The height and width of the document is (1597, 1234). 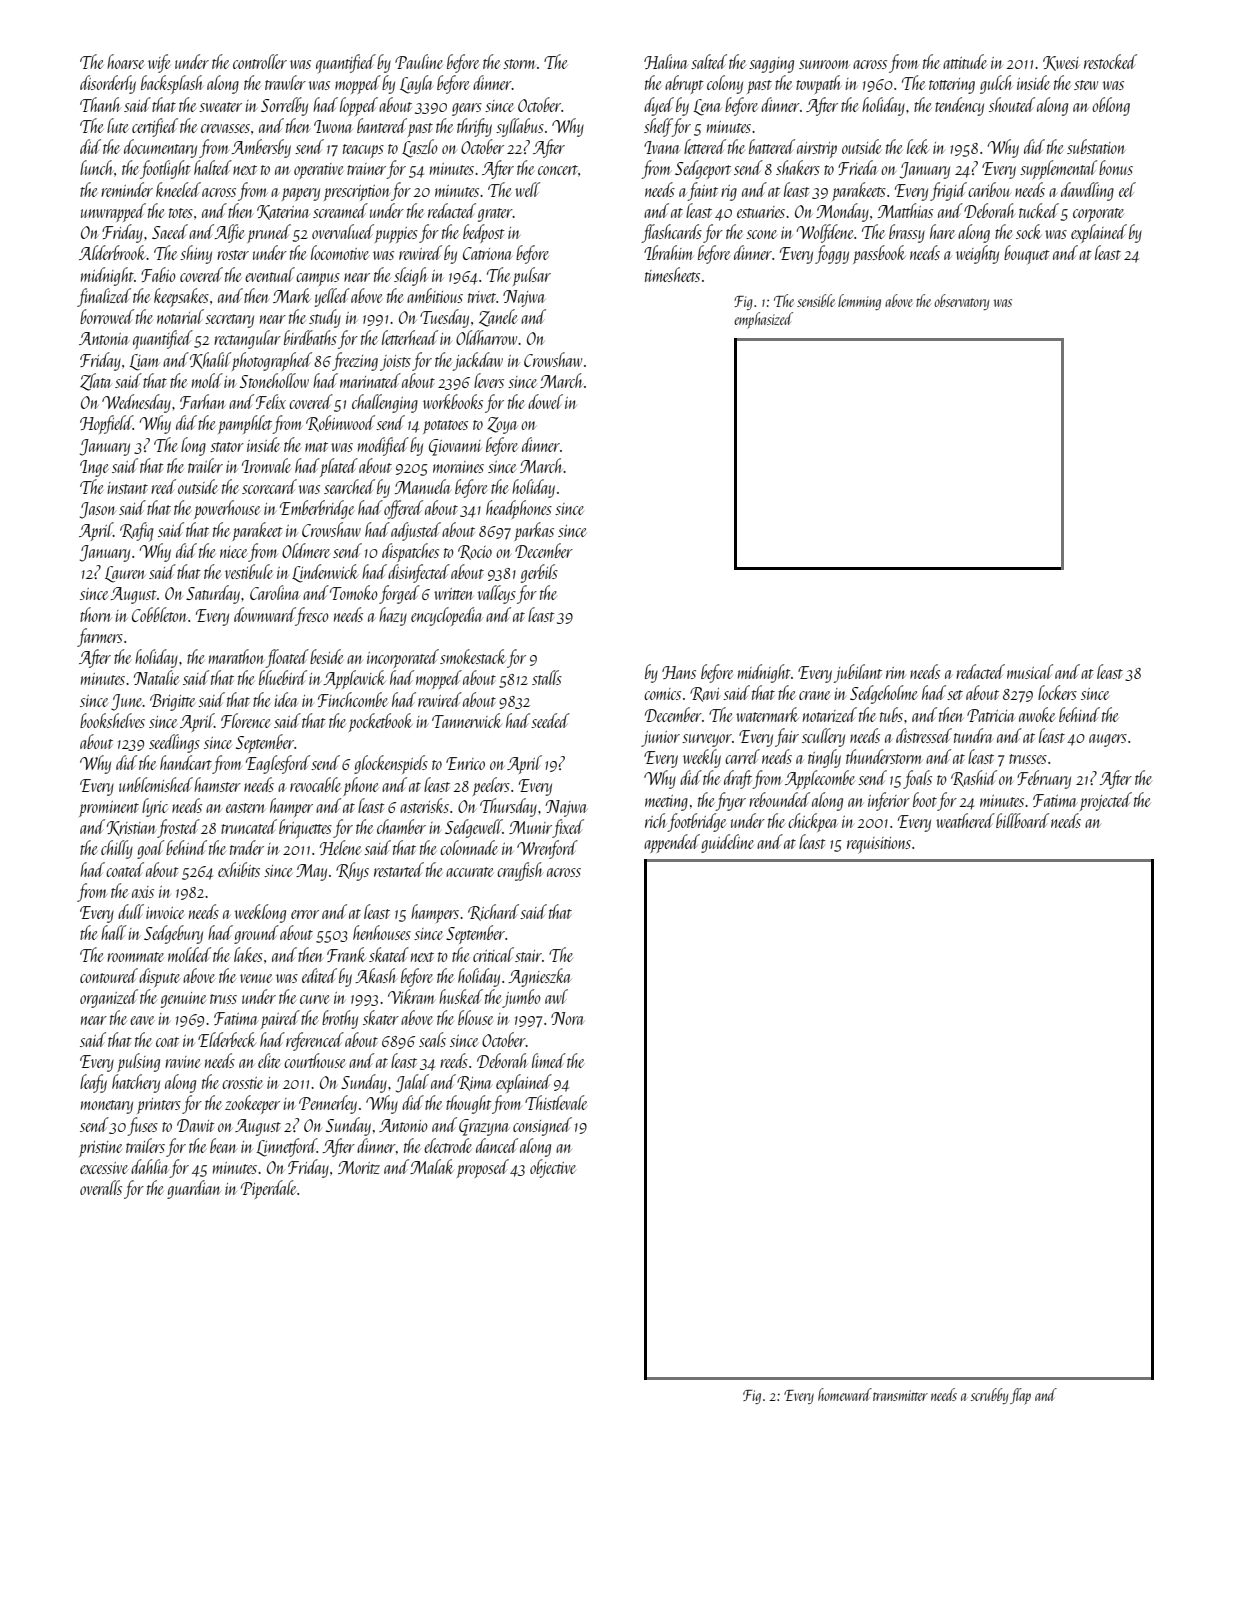 What do you see at coordinates (709, 61) in the document?
I see `salted` at bounding box center [709, 61].
